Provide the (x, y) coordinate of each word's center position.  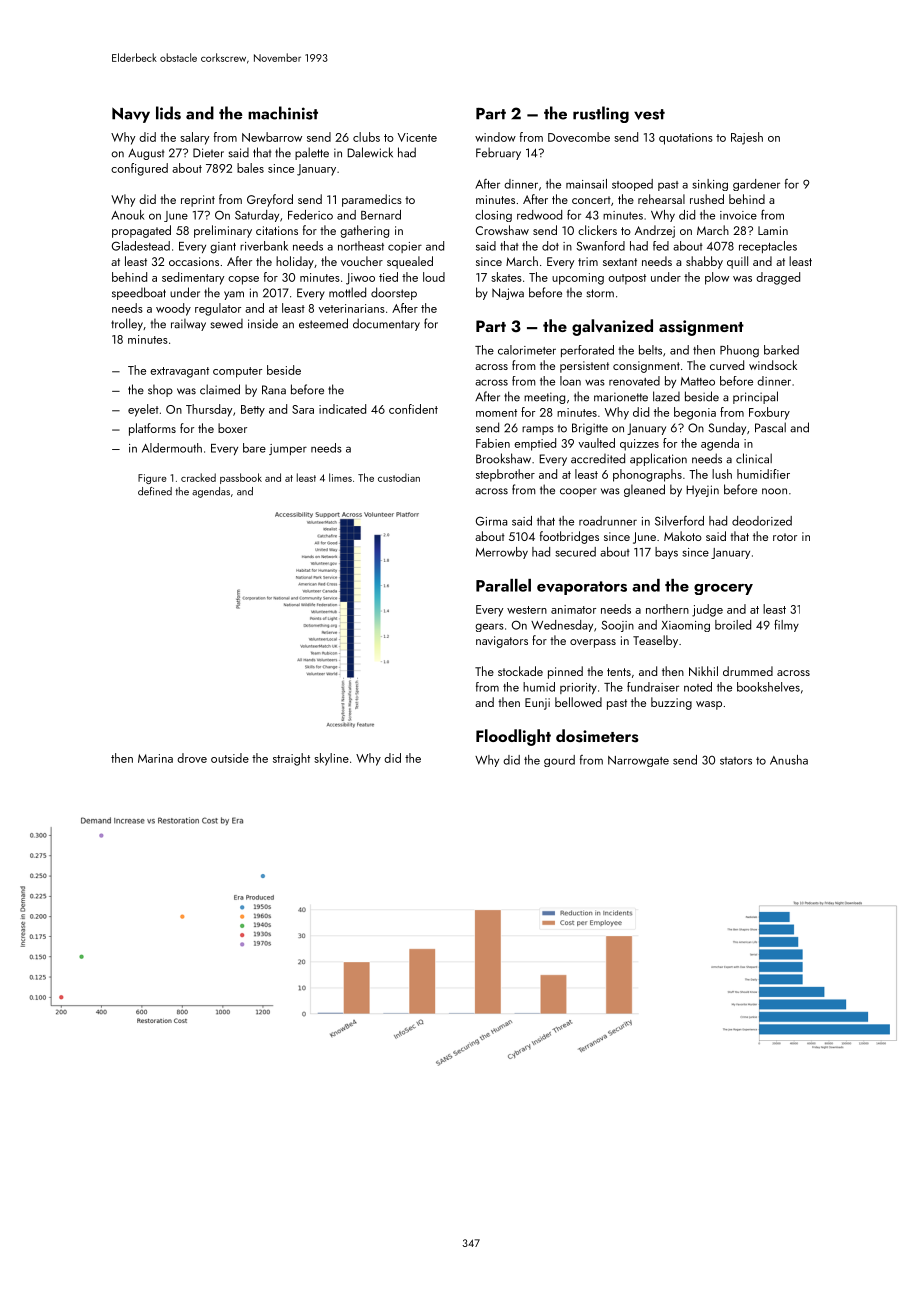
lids (168, 113)
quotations (686, 139)
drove (192, 758)
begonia (695, 413)
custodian (399, 477)
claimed (220, 389)
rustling (601, 114)
